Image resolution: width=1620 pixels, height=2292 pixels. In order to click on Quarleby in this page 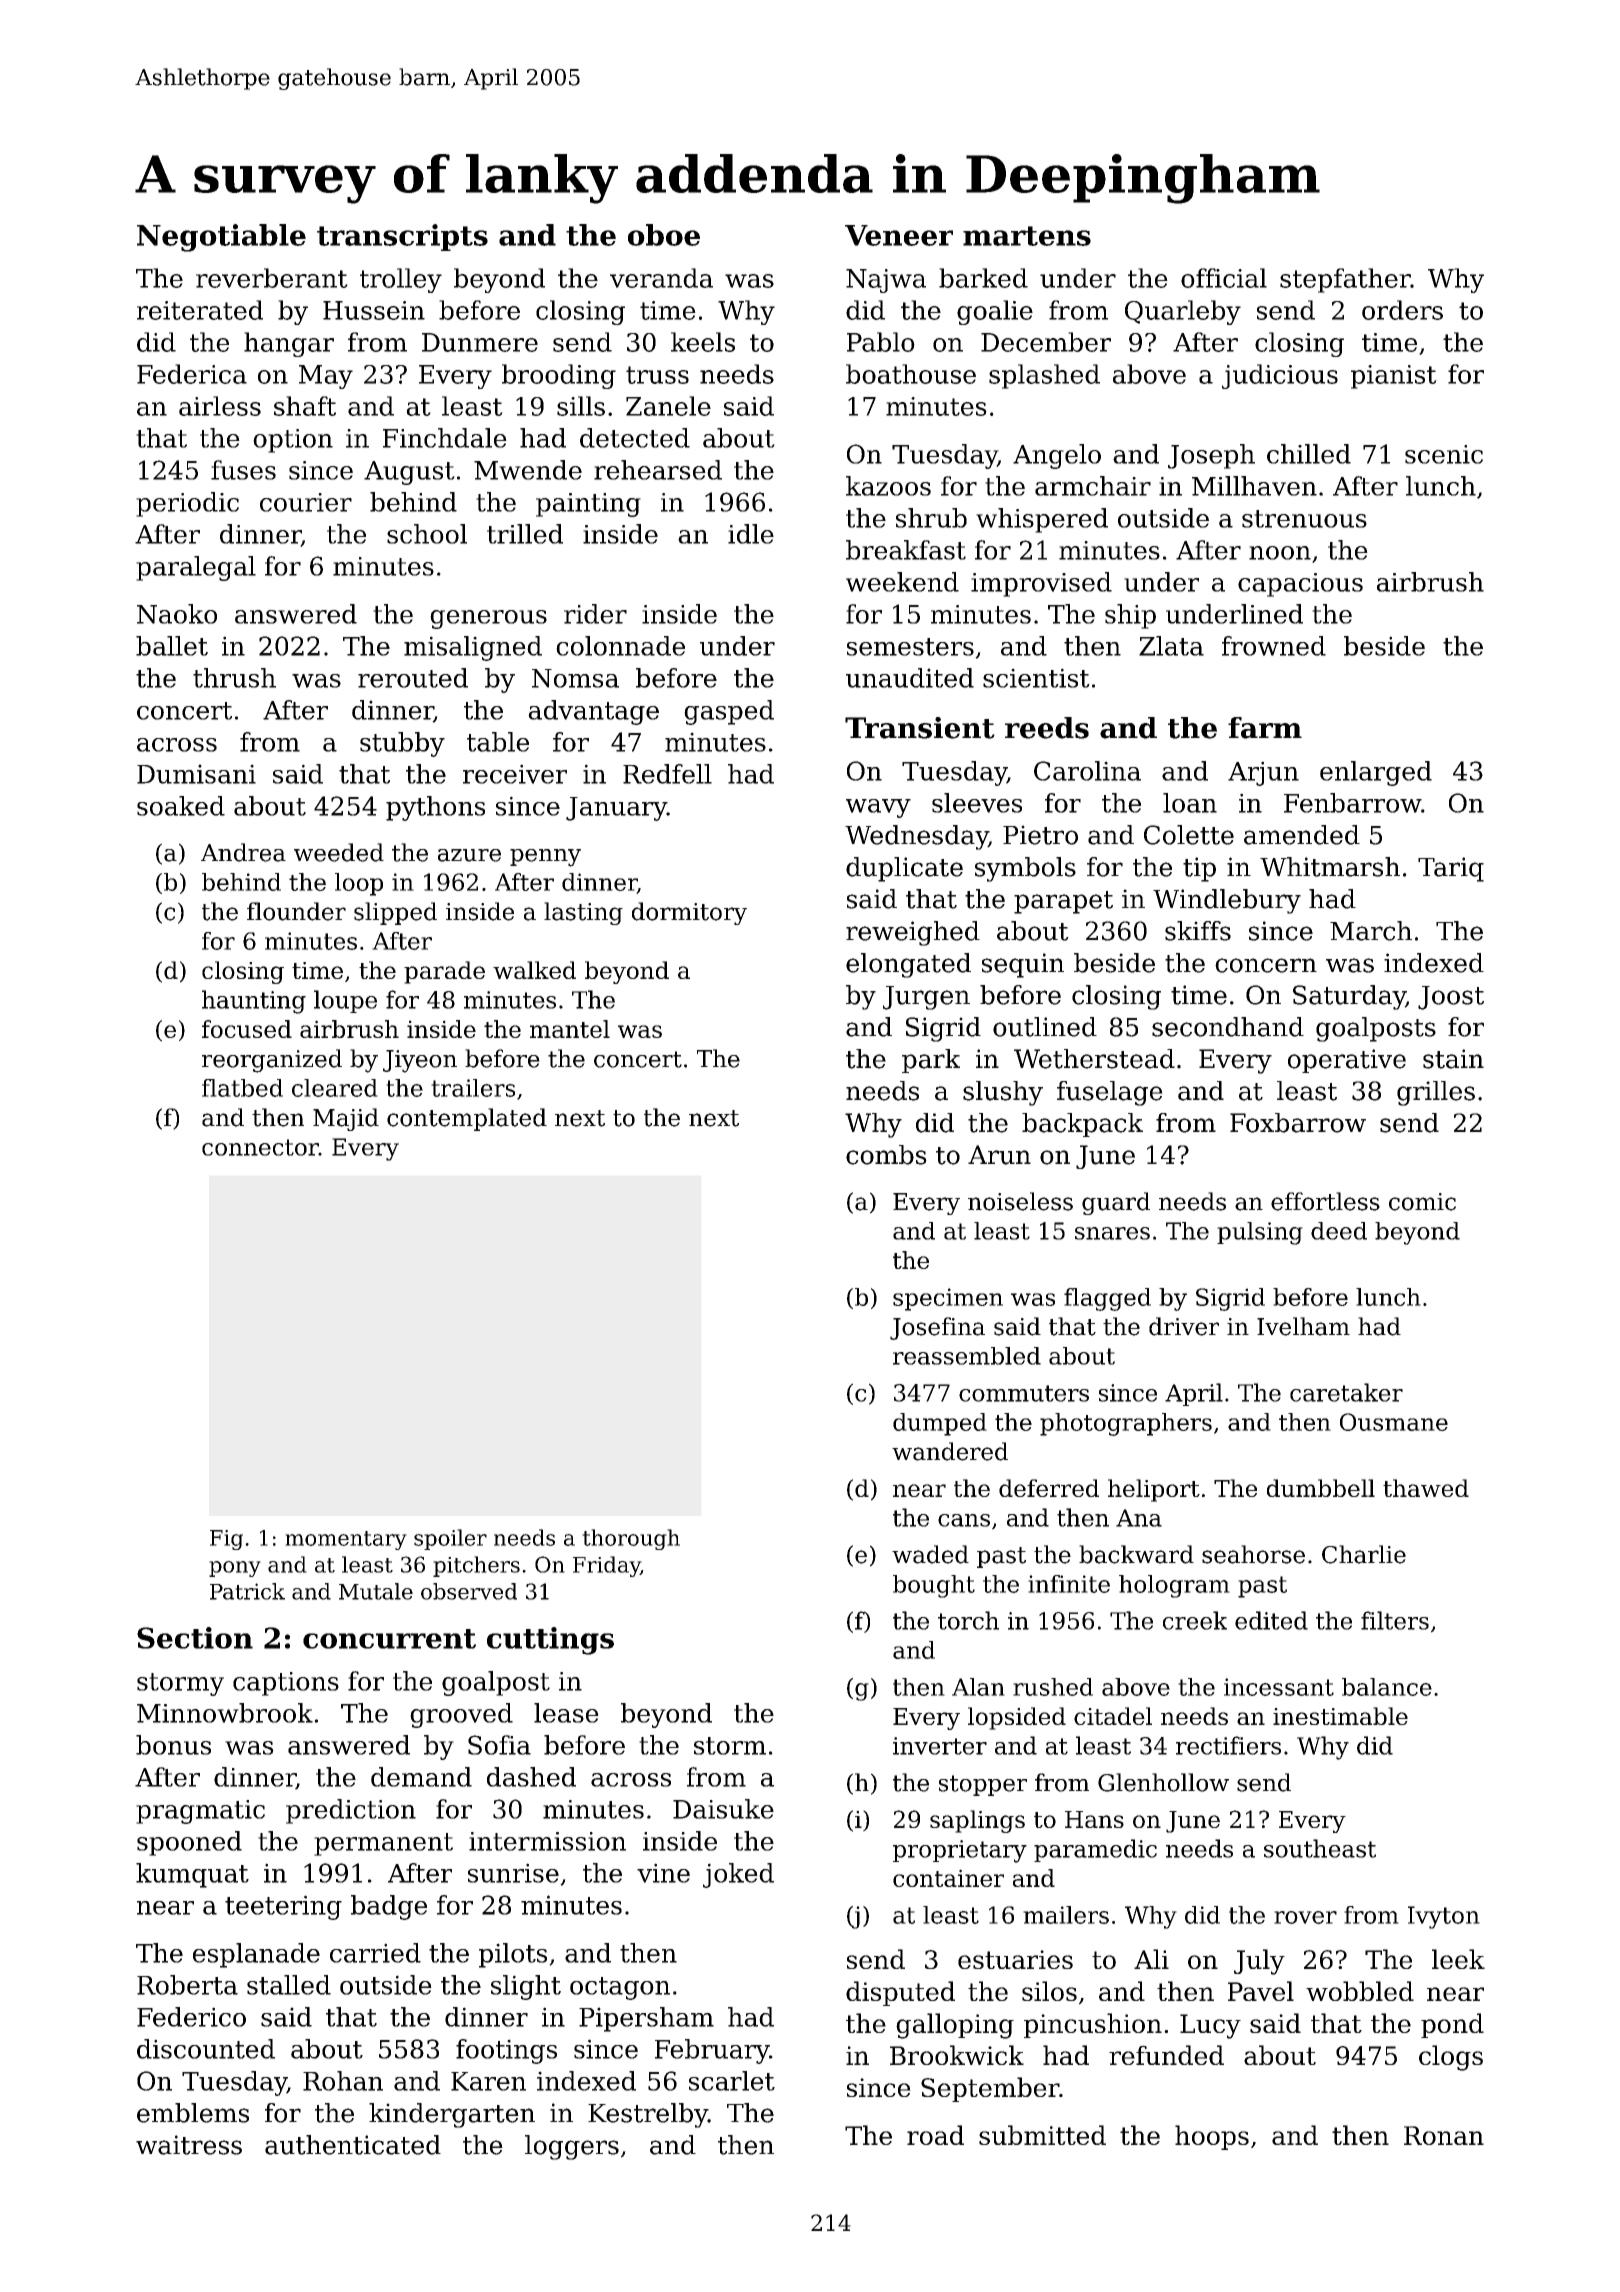, I will do `click(1183, 312)`.
